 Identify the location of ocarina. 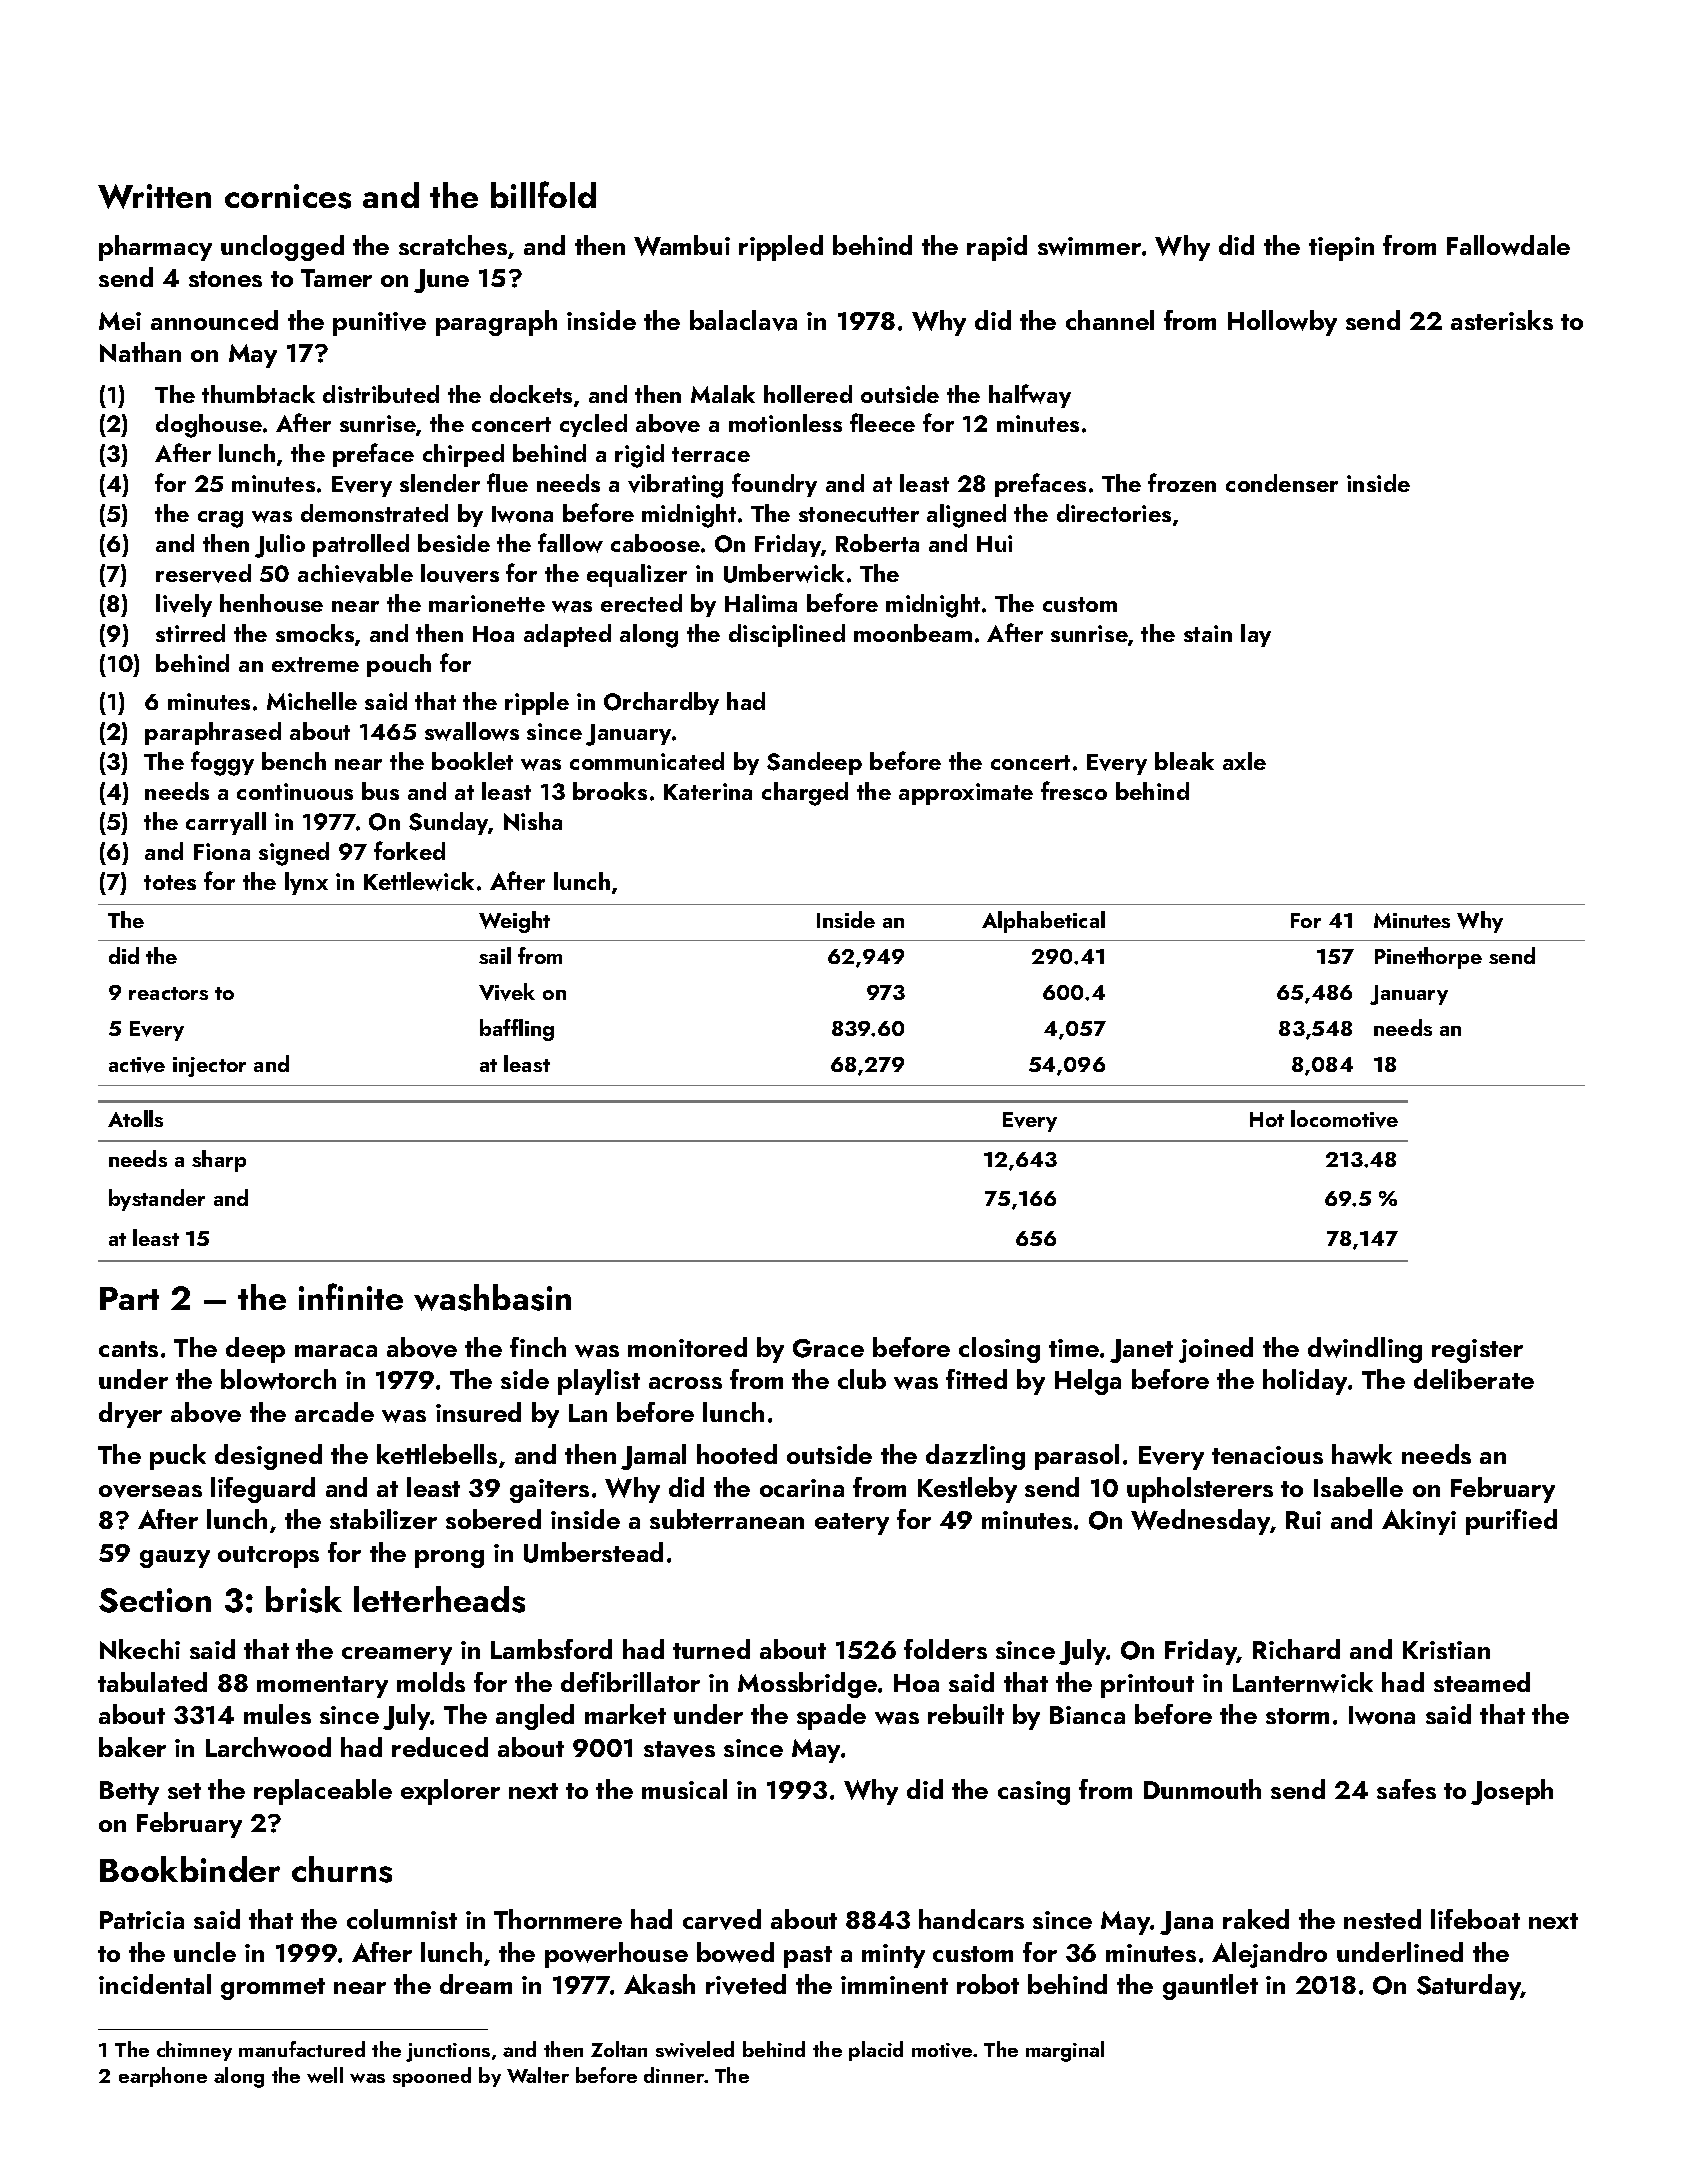
(802, 1488).
